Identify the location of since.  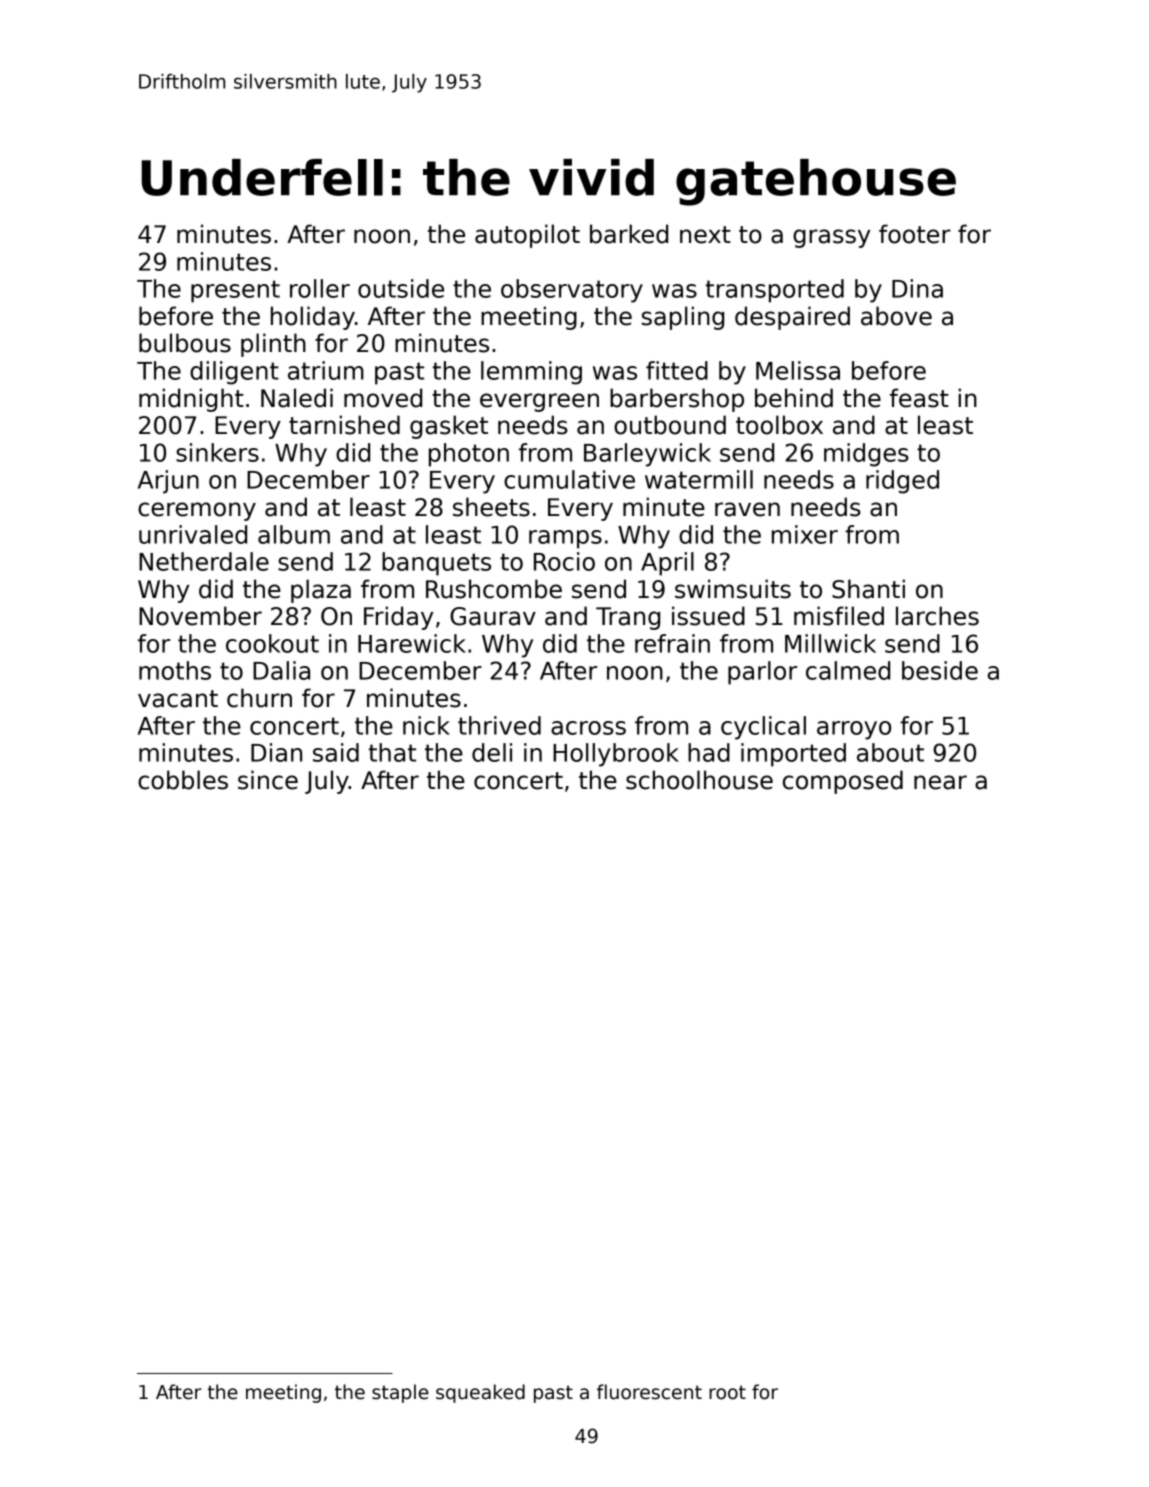
(268, 780).
